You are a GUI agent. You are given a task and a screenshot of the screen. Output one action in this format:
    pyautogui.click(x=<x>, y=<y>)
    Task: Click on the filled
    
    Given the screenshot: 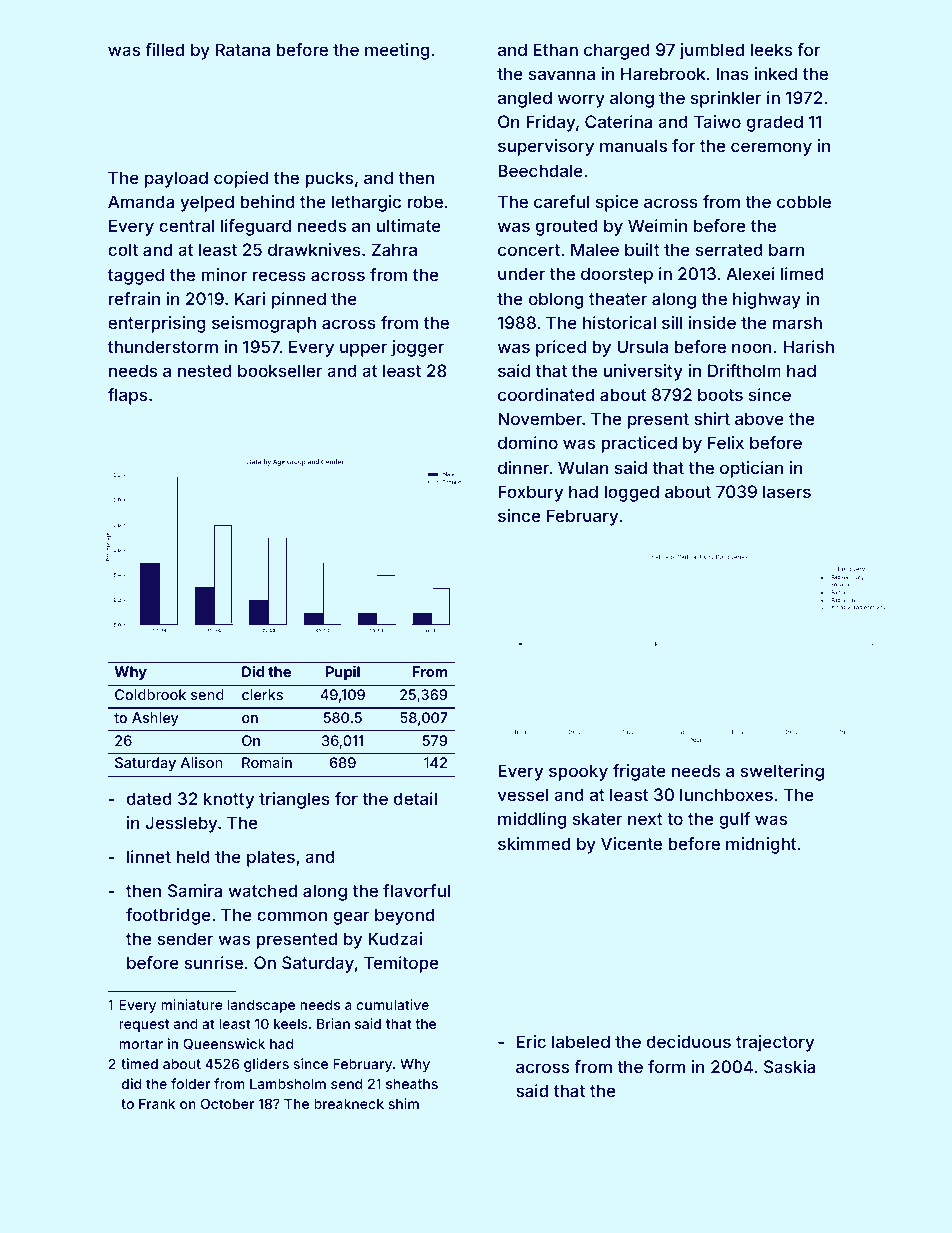 What is the action you would take?
    pyautogui.click(x=164, y=49)
